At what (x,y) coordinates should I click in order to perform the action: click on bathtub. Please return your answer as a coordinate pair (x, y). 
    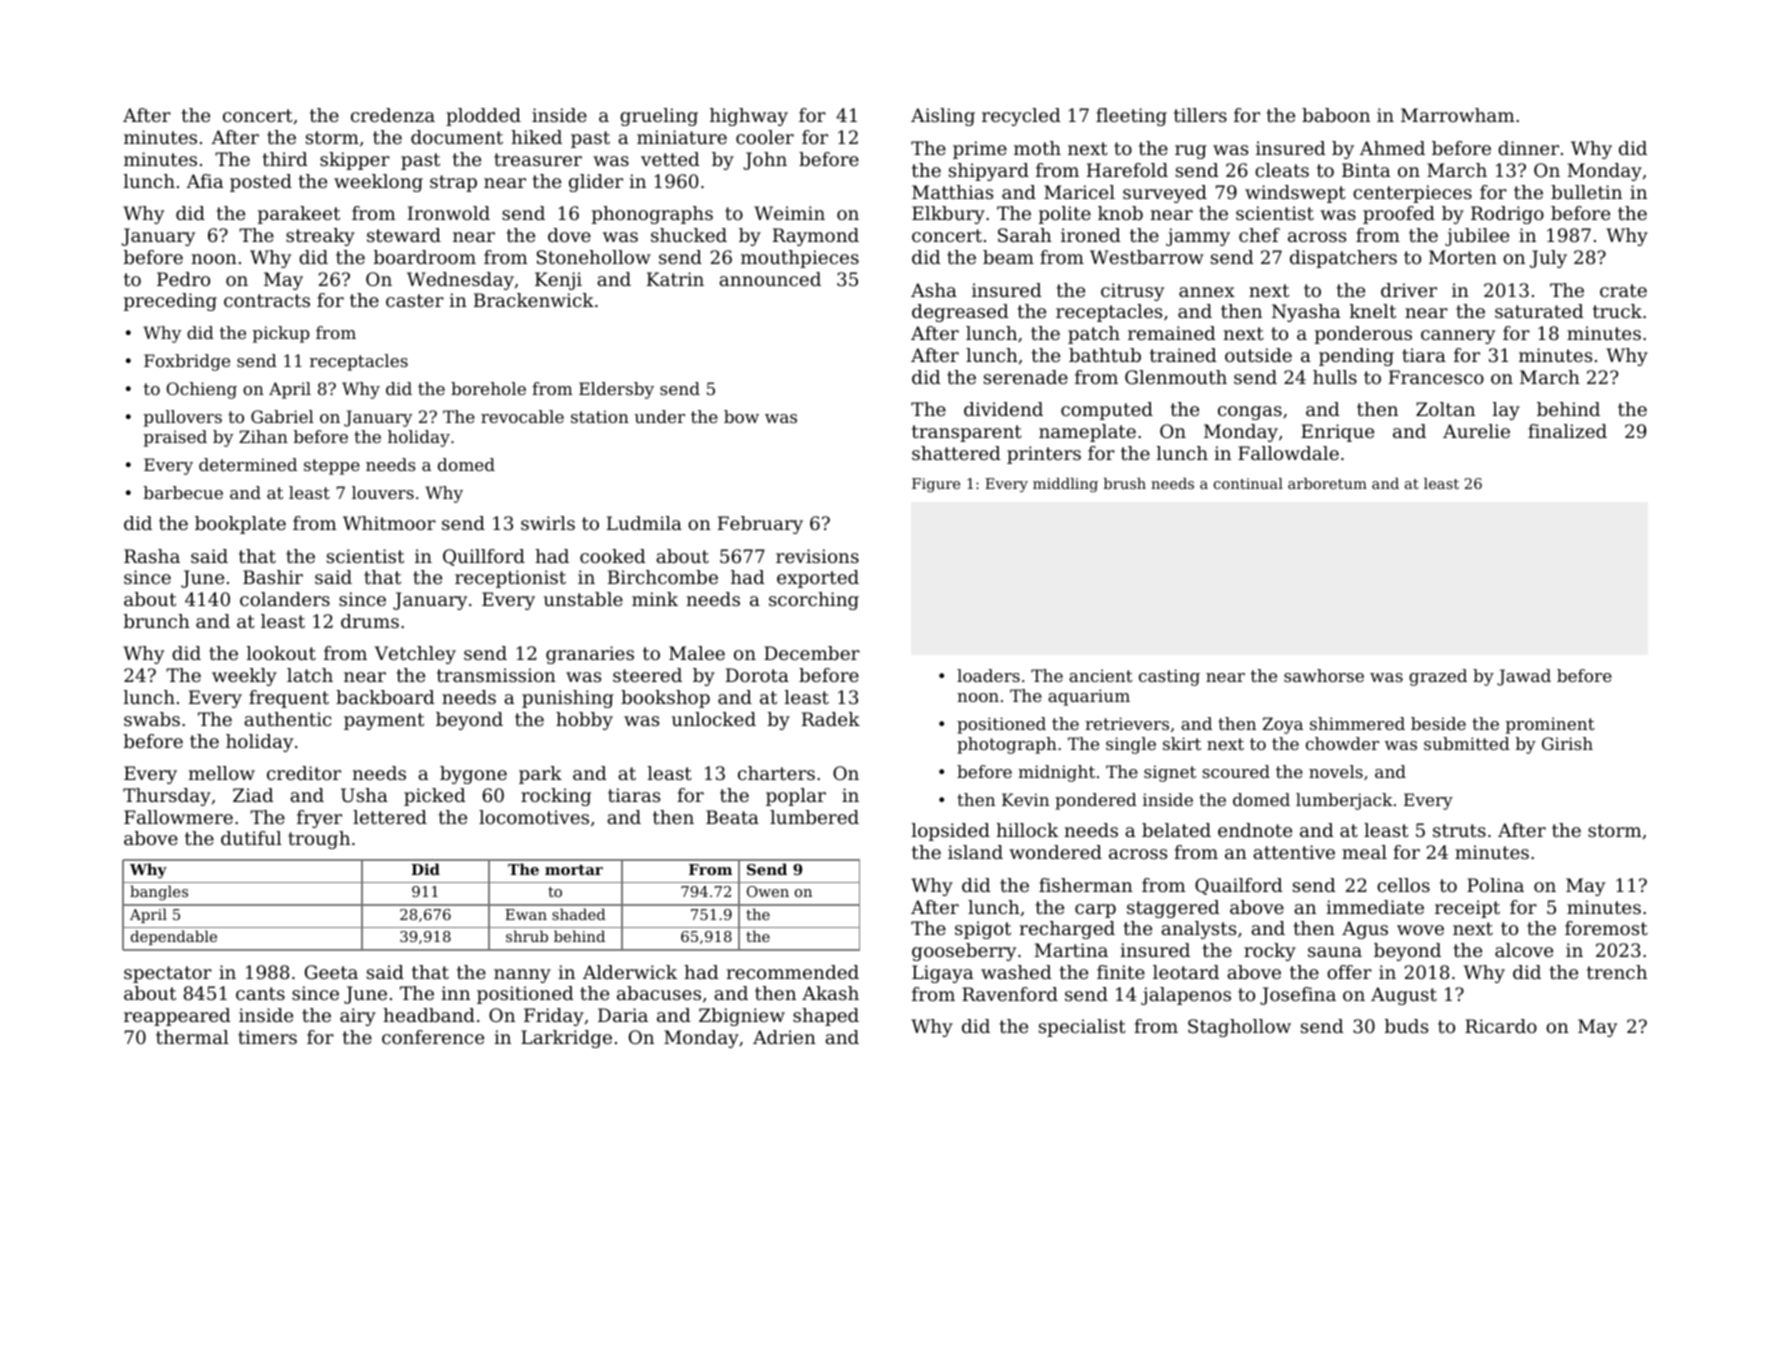
    Looking at the image, I should click on (1105, 355).
